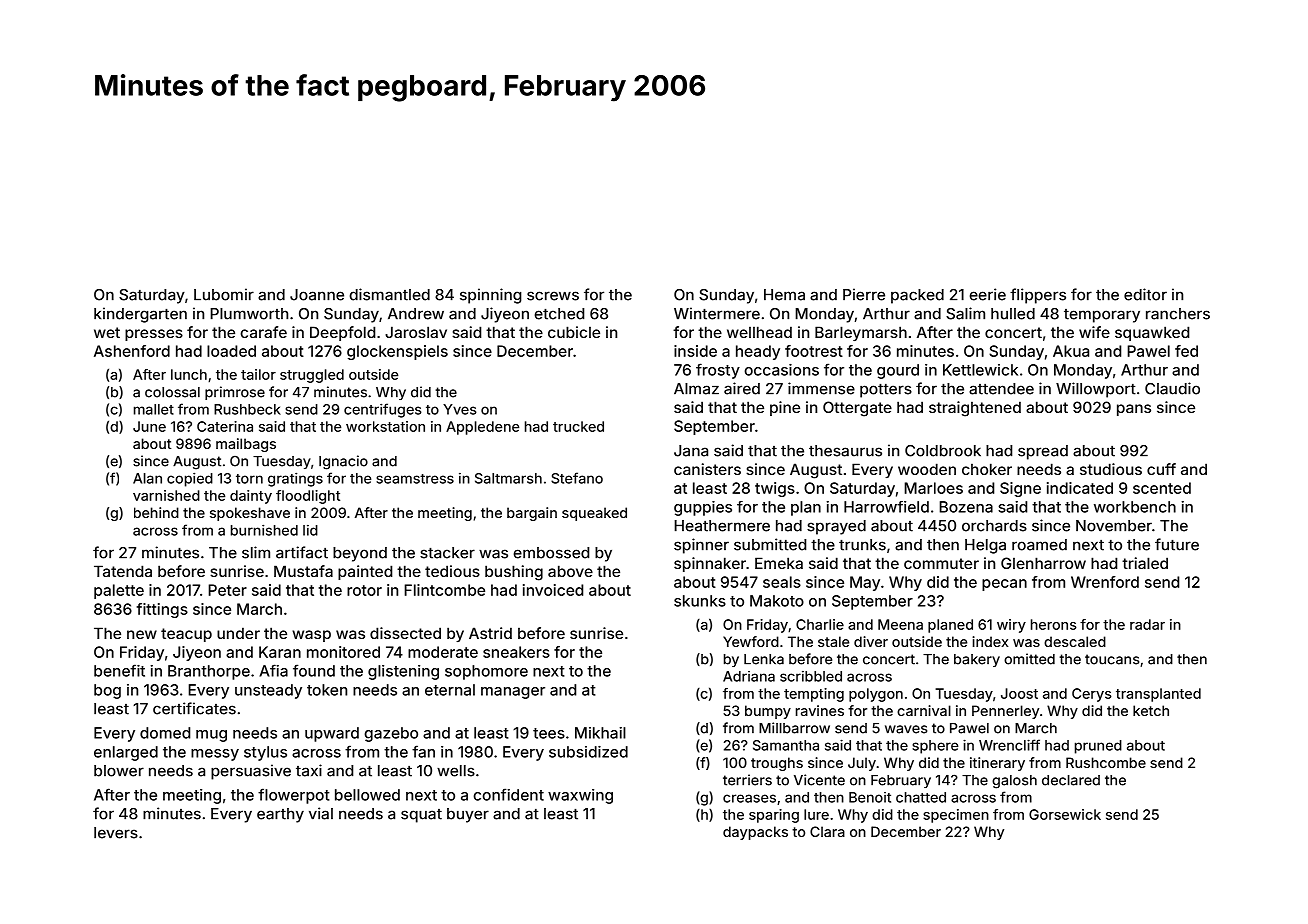  Describe the element at coordinates (486, 672) in the screenshot. I see `sophomore` at that location.
